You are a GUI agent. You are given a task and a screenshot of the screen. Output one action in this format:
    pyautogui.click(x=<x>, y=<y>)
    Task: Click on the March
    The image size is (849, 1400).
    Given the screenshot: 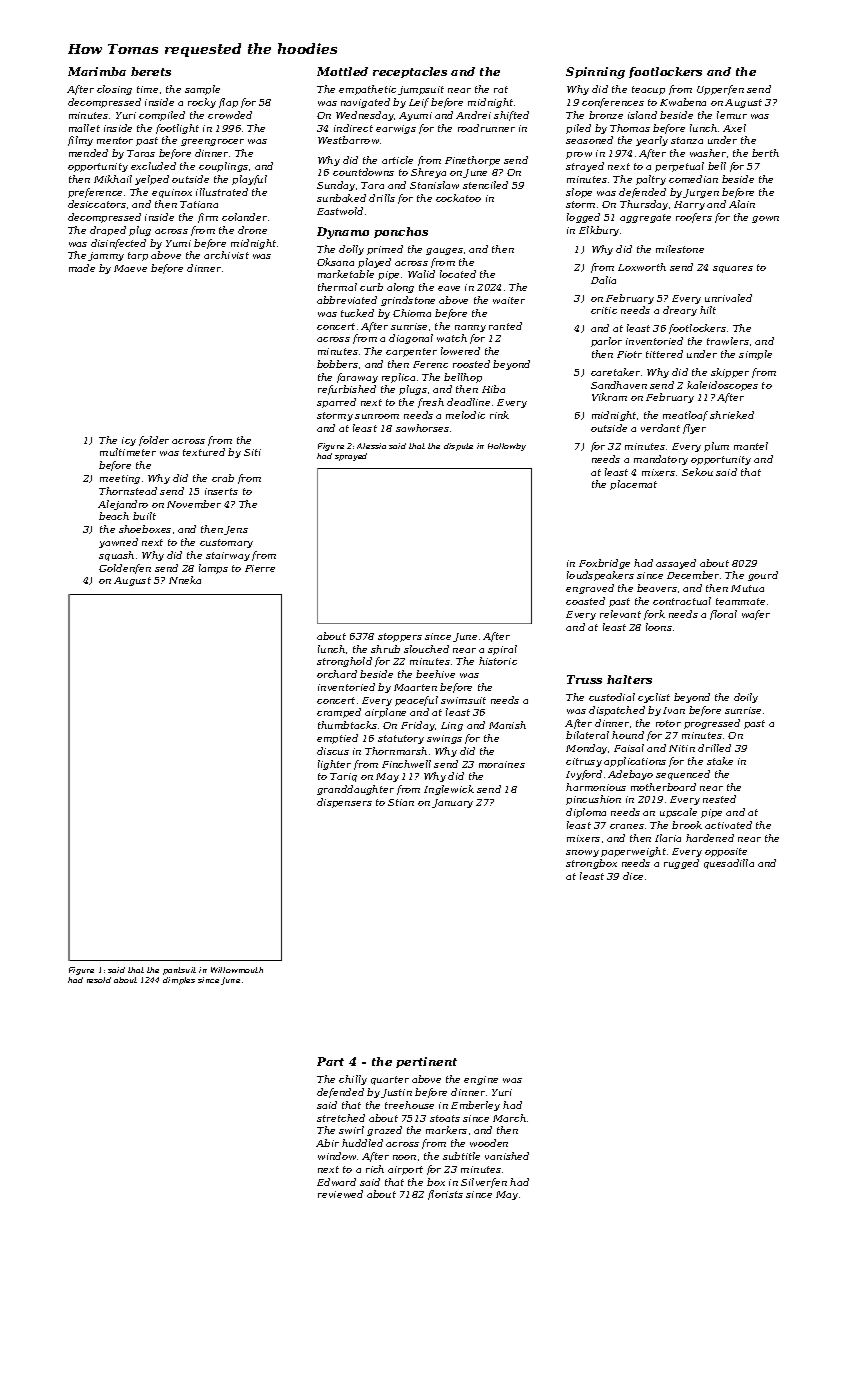 What is the action you would take?
    pyautogui.click(x=509, y=1118)
